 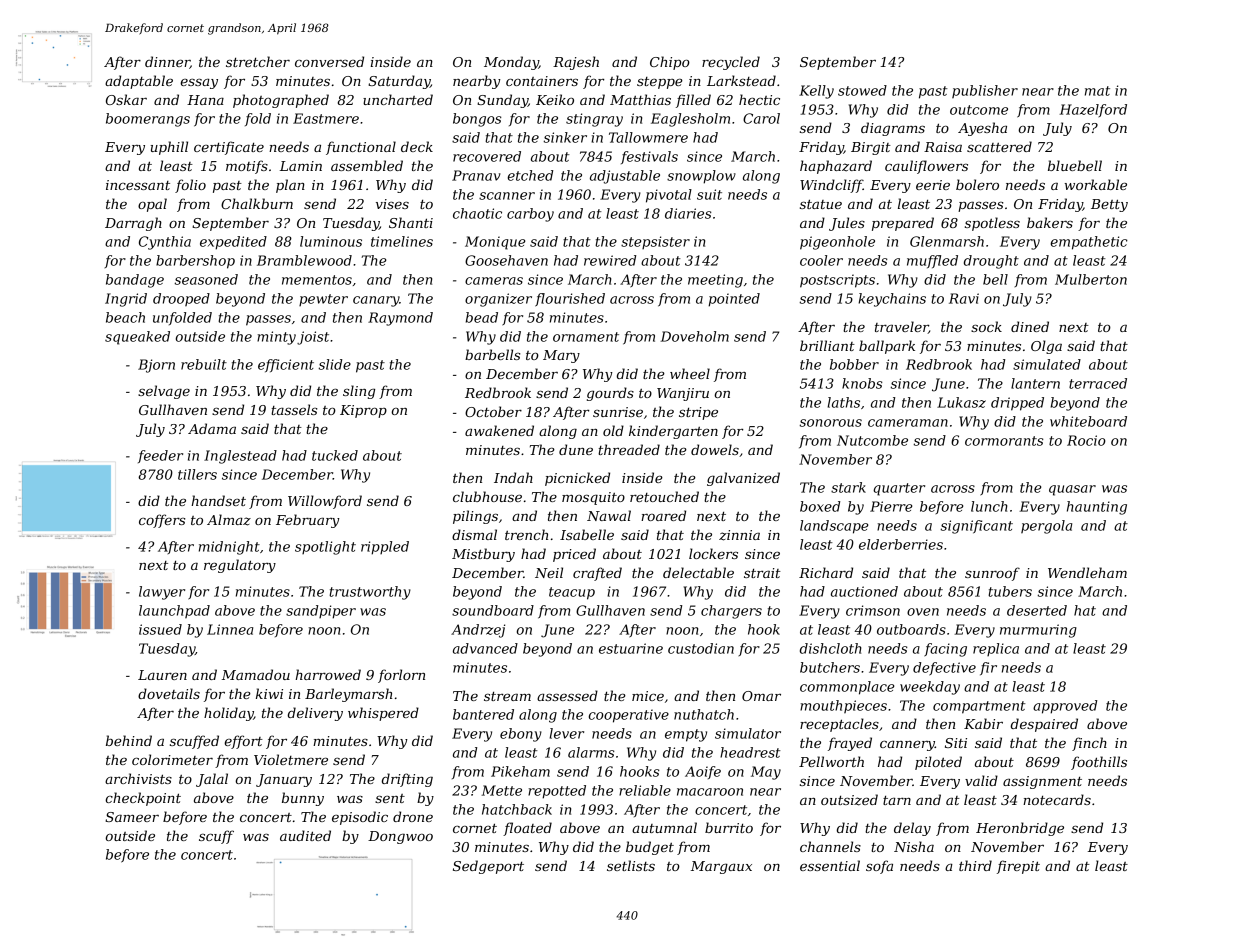 I want to click on coffers, so click(x=162, y=521).
